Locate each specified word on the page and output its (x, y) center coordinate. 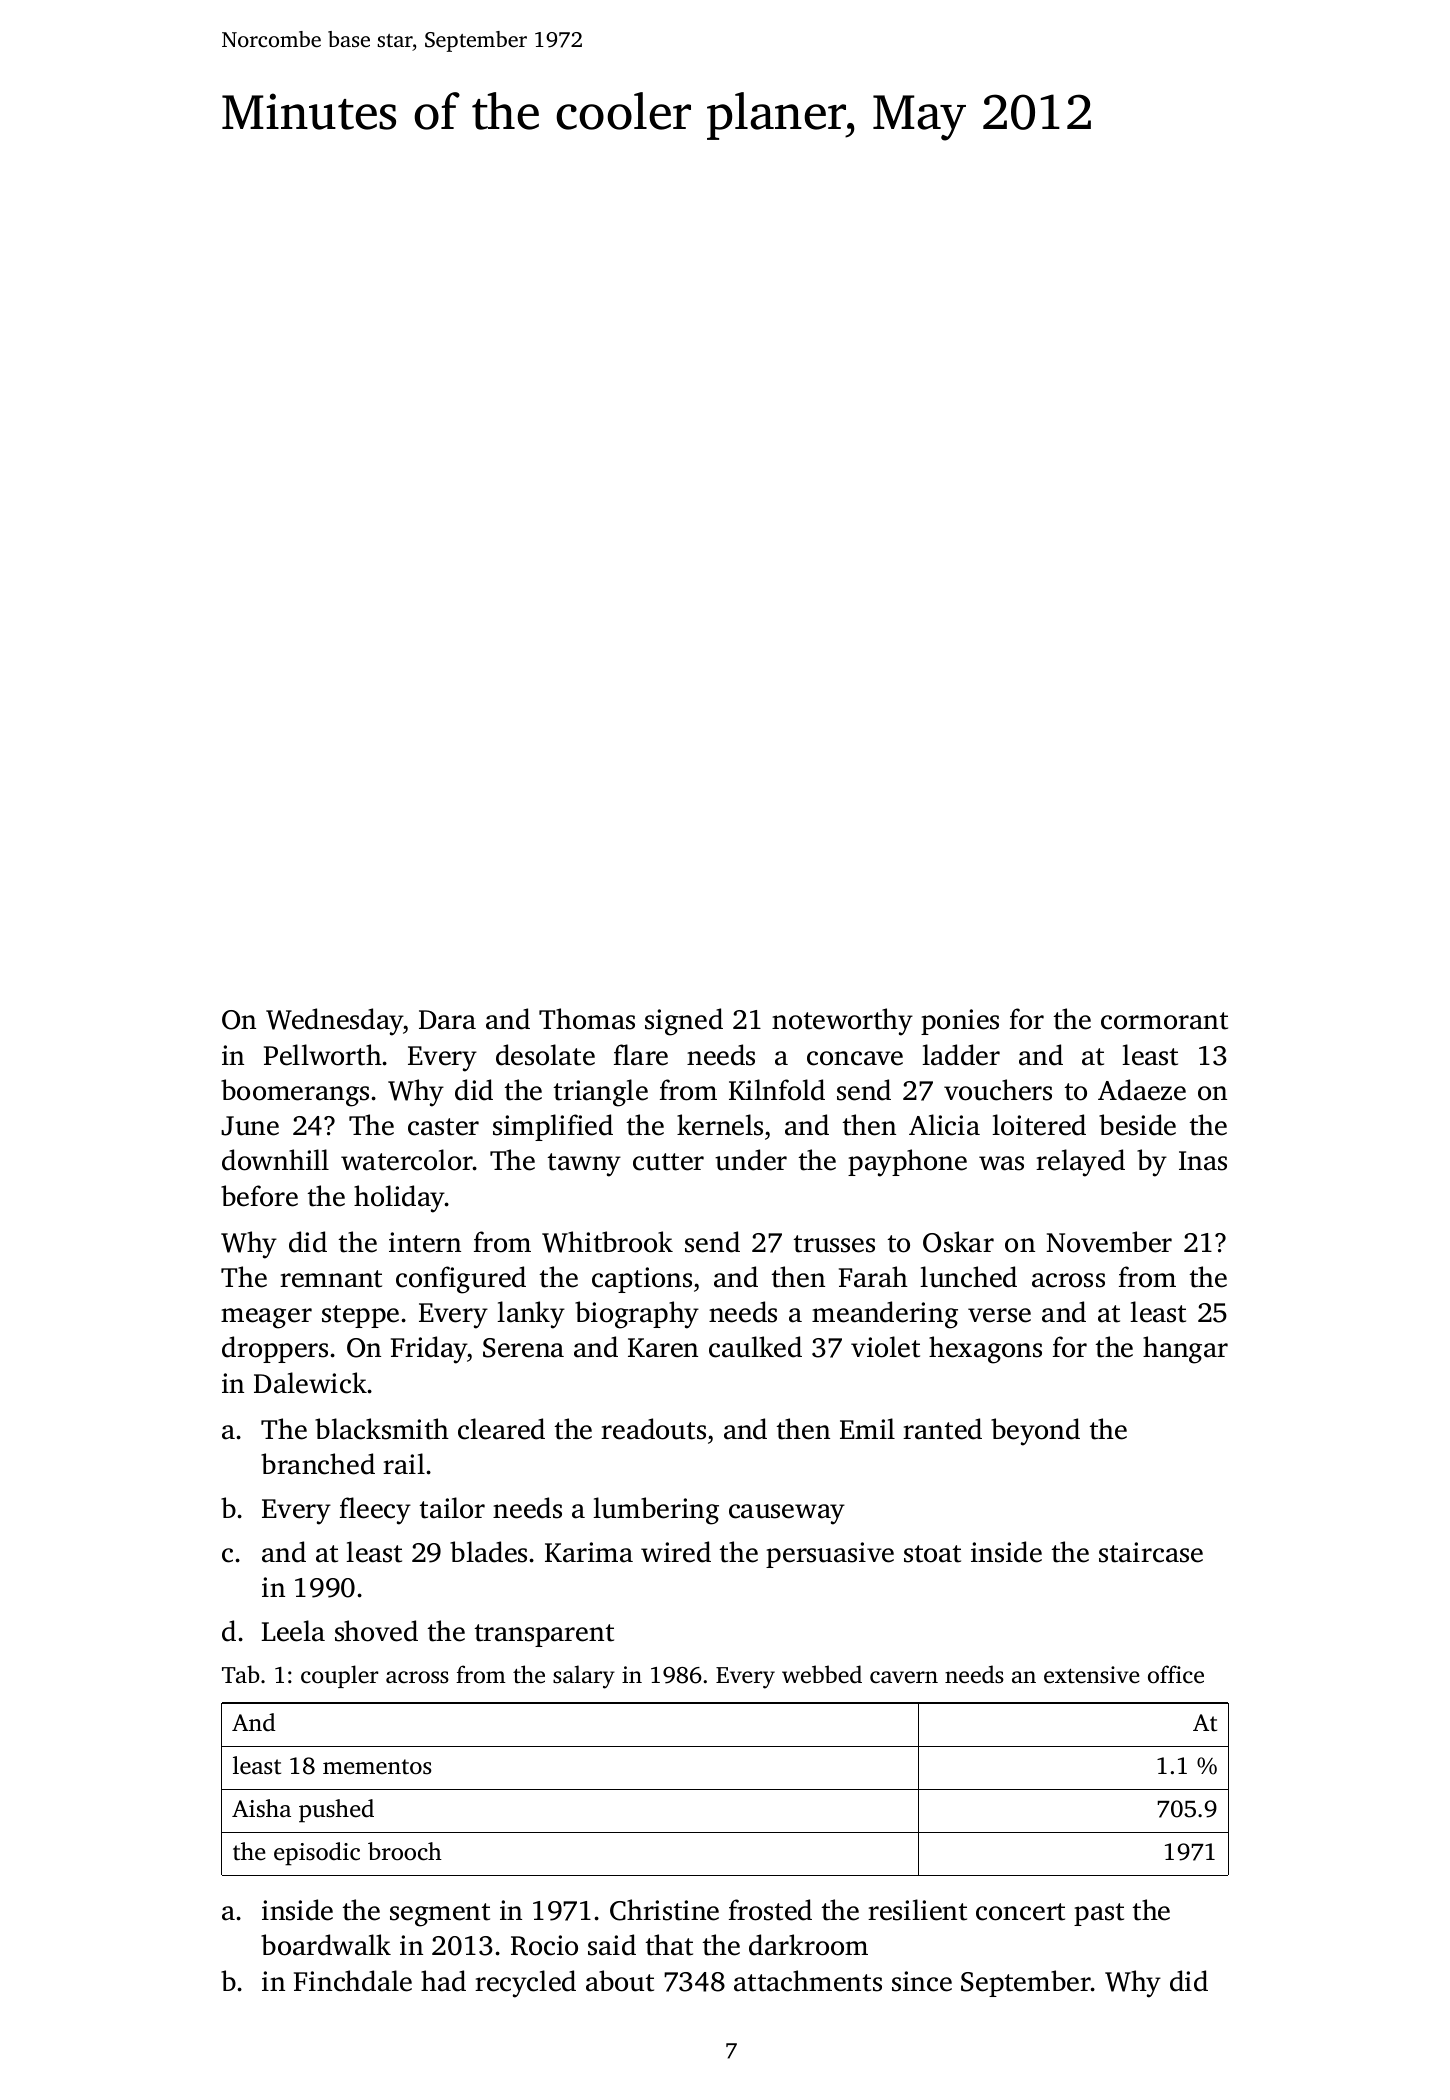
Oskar (958, 1242)
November (1109, 1242)
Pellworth (323, 1055)
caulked (755, 1347)
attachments (808, 1981)
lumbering (656, 1511)
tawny (584, 1165)
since (922, 1981)
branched (318, 1464)
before (259, 1196)
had (443, 1981)
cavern (904, 1677)
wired (676, 1552)
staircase (1151, 1552)
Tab (241, 1674)
